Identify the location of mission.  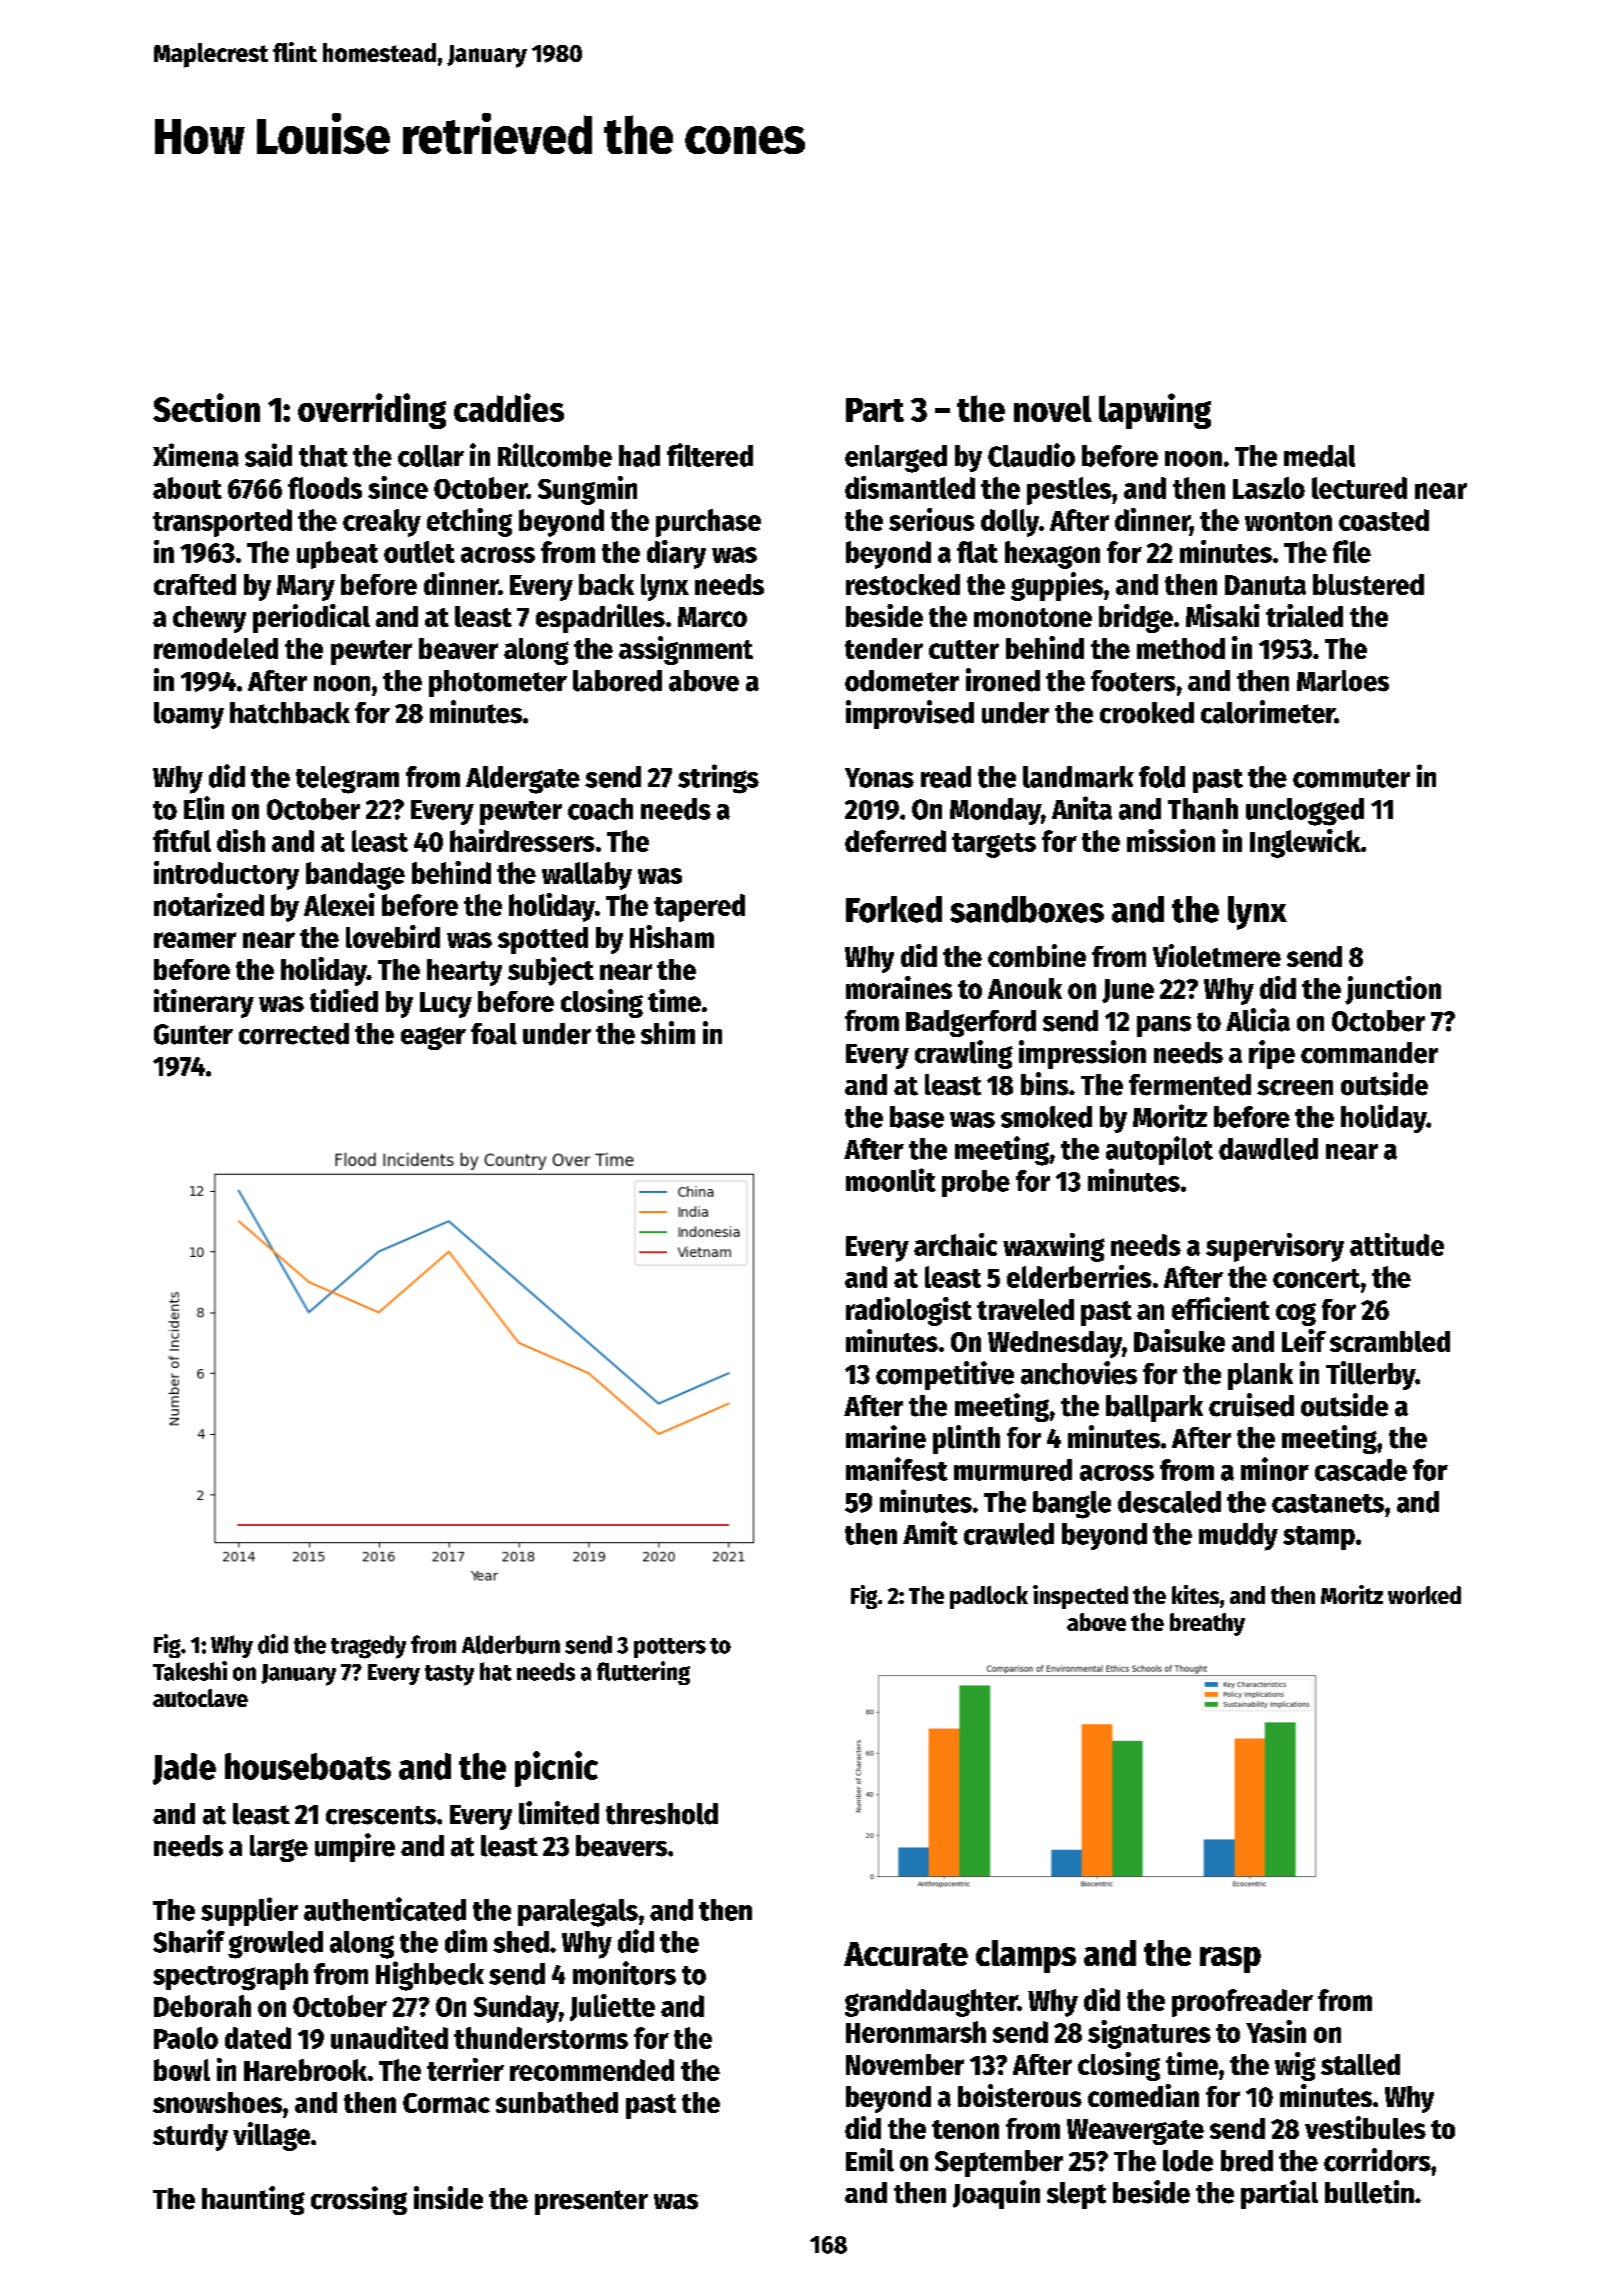
(1171, 840).
